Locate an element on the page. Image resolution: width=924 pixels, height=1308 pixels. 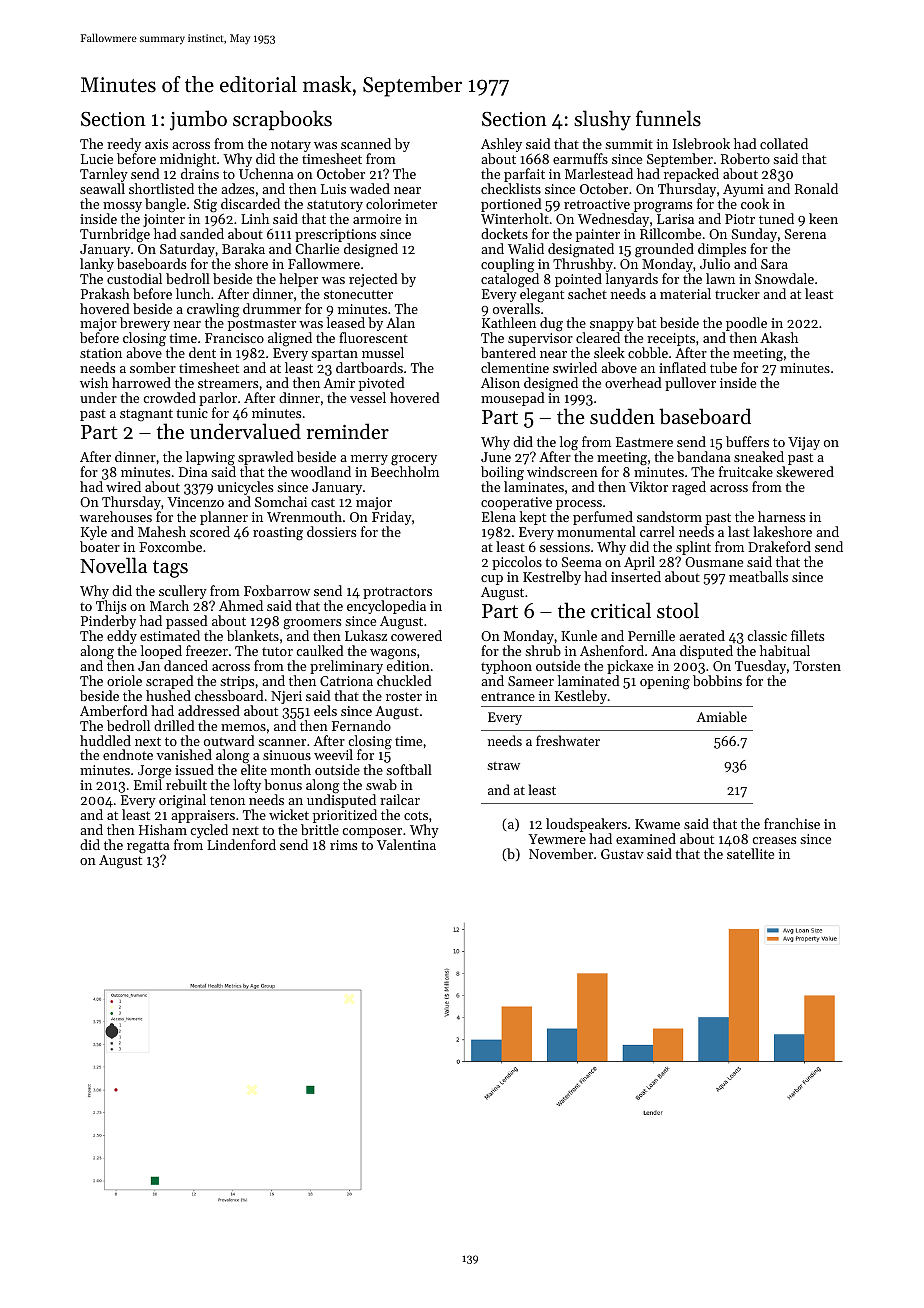
scullery is located at coordinates (183, 592).
